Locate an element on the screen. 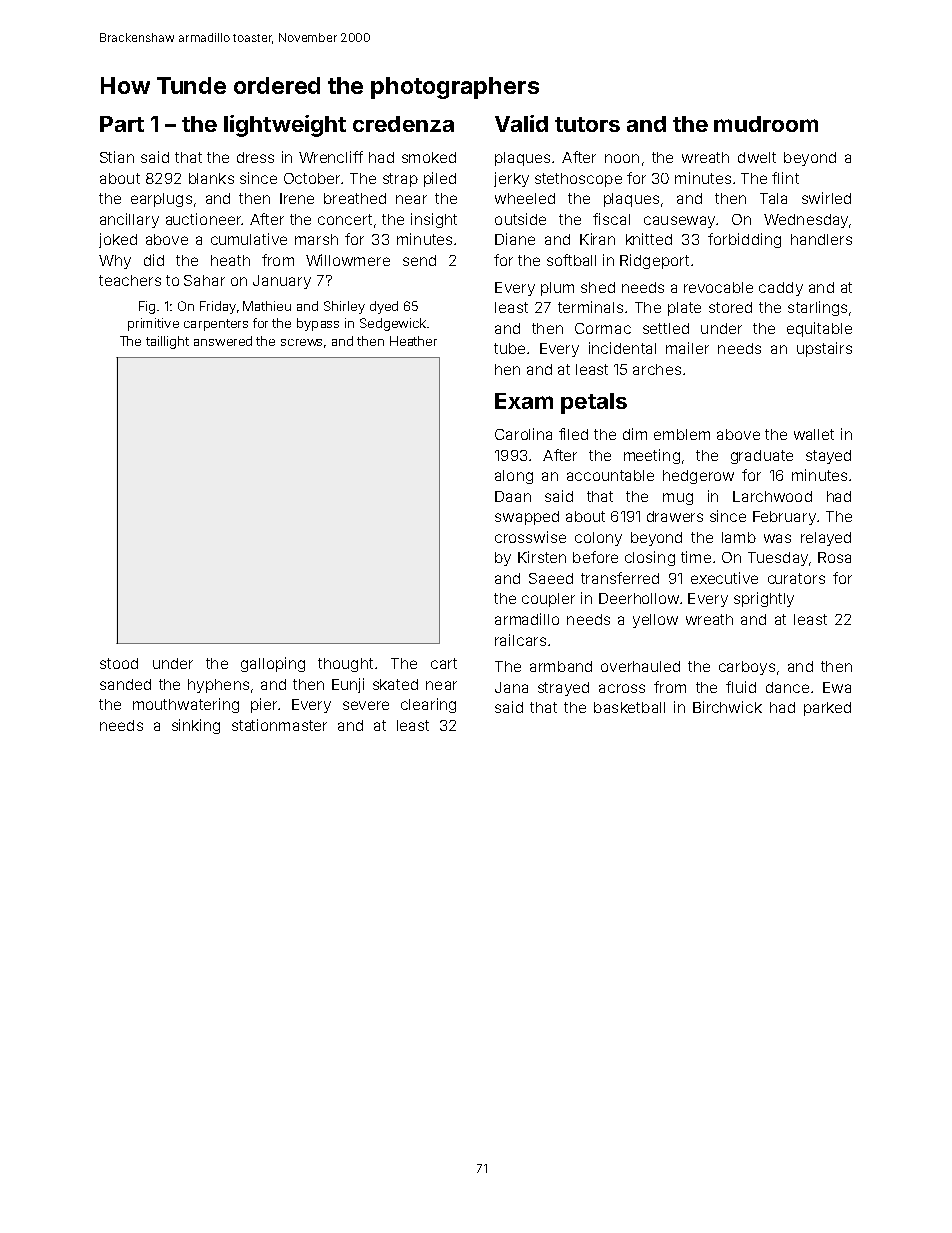 The width and height of the screenshot is (952, 1233). filed is located at coordinates (573, 434).
